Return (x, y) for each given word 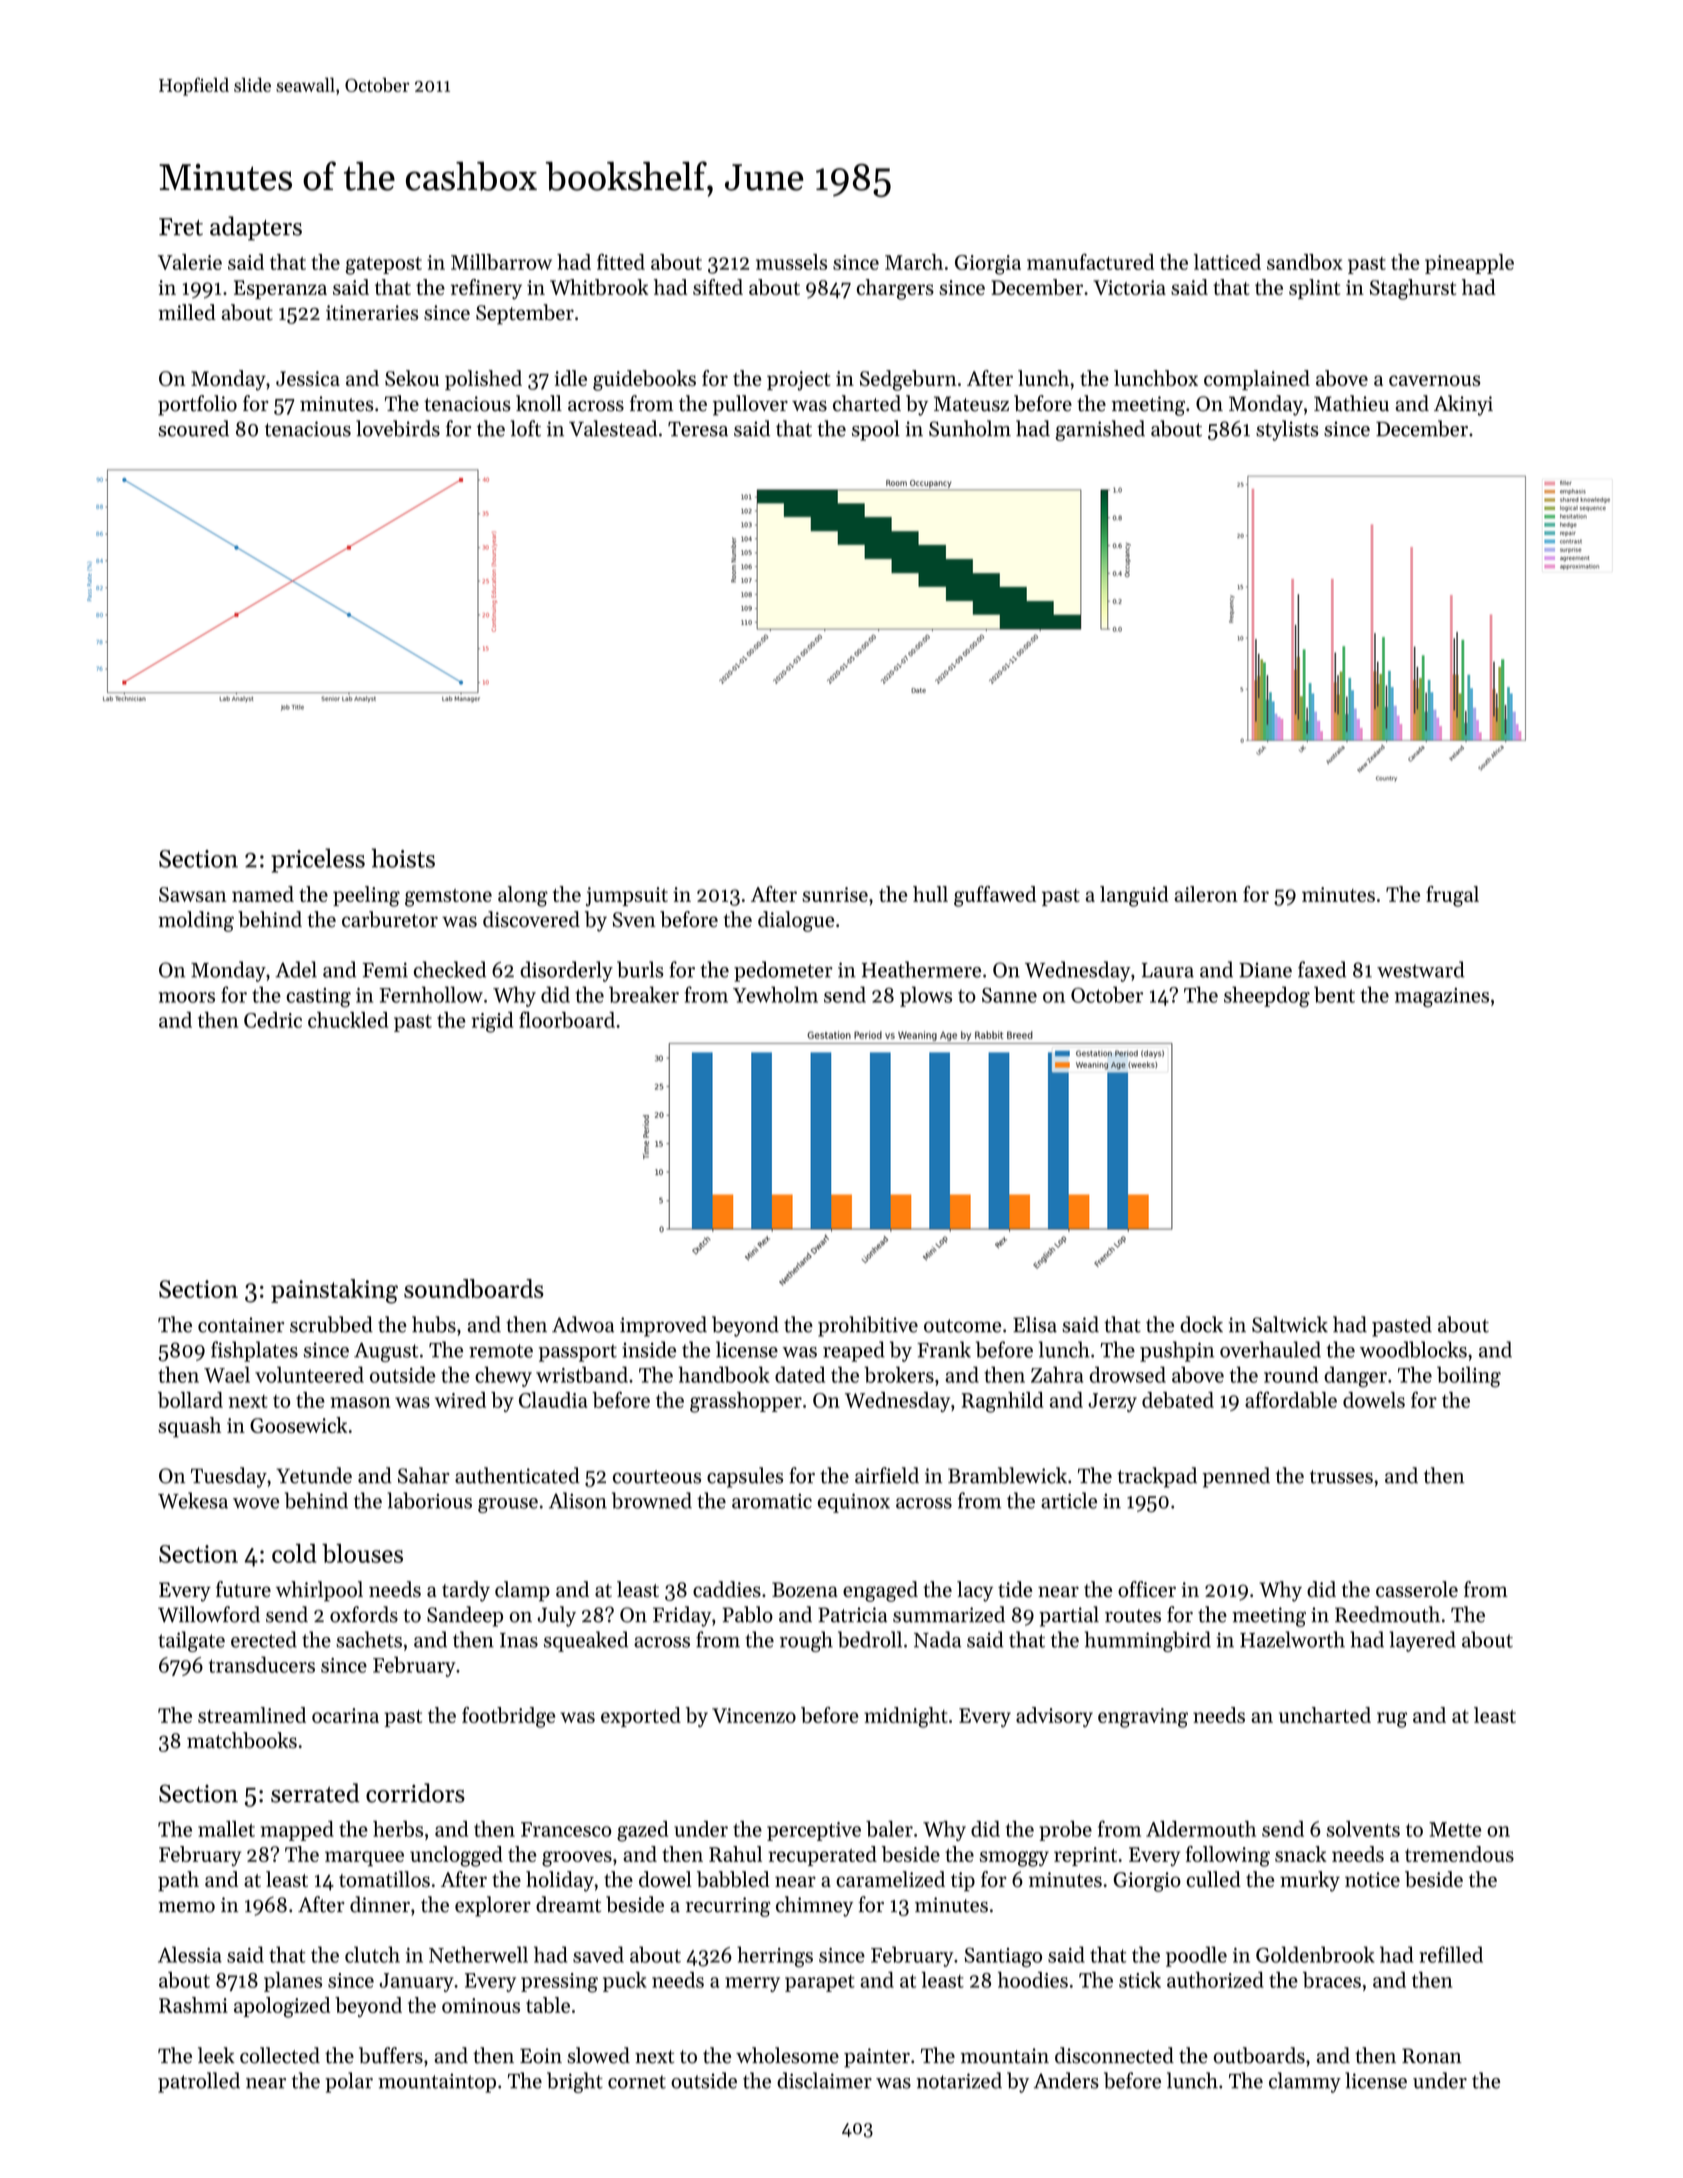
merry (752, 1984)
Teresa (698, 429)
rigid (492, 1022)
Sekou (412, 378)
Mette (1455, 1829)
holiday (560, 1881)
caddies (727, 1589)
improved (663, 1326)
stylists (1287, 430)
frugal (1452, 896)
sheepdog (1267, 997)
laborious (429, 1500)
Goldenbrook (1315, 1954)
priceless (318, 860)
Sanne (1009, 995)
